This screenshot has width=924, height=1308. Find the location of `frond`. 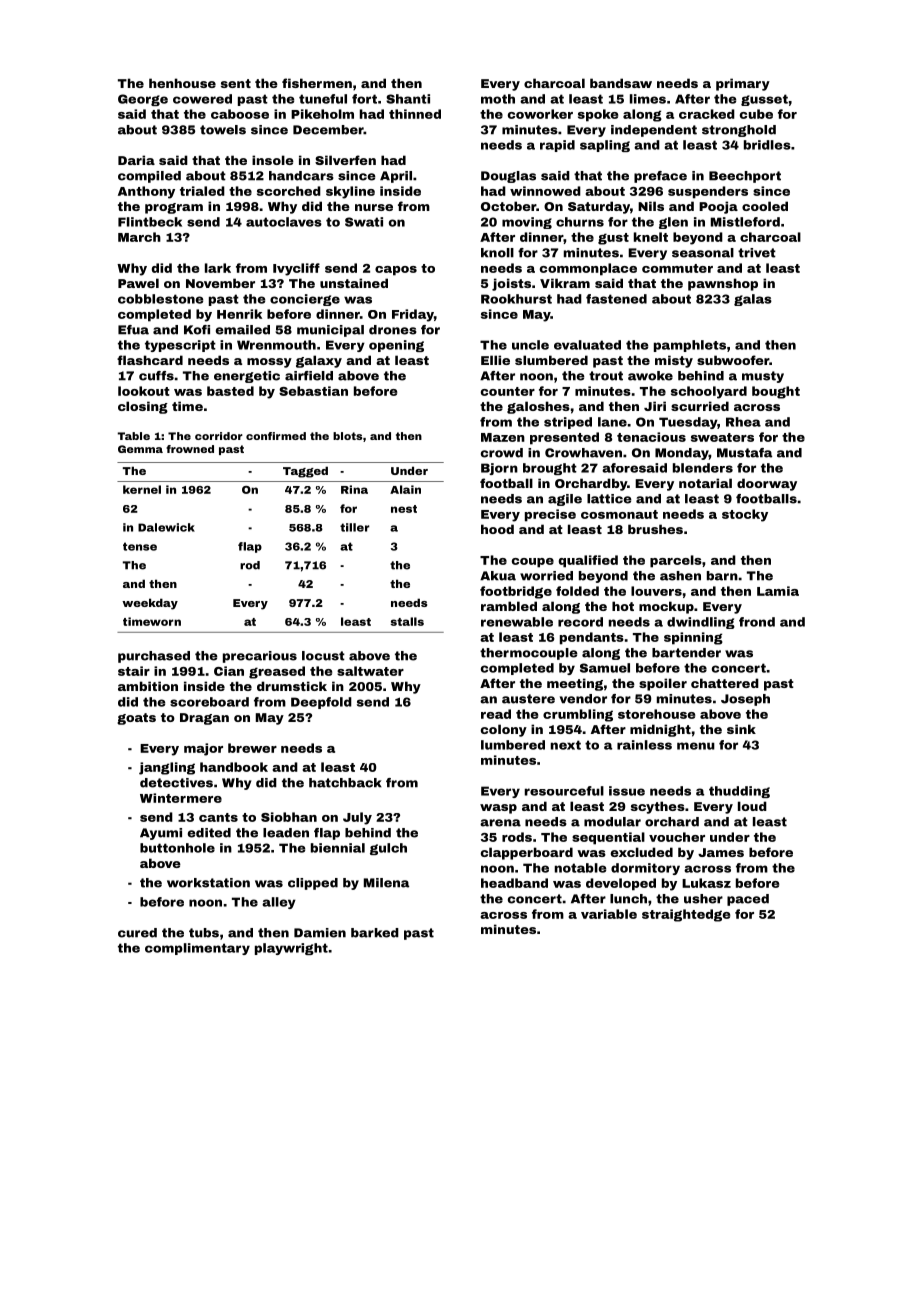

frond is located at coordinates (757, 622).
